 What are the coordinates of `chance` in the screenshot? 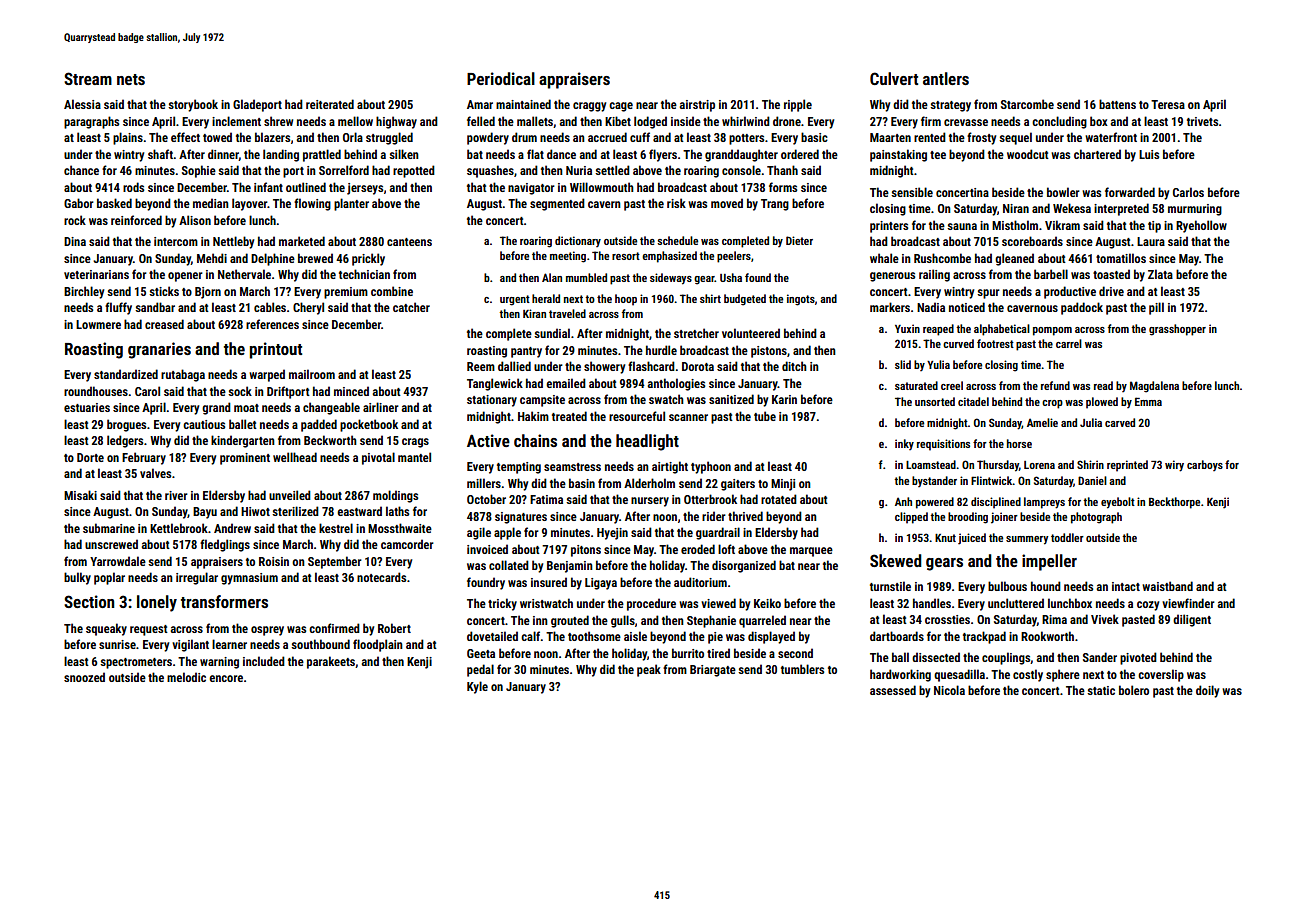 It's located at (81, 170).
